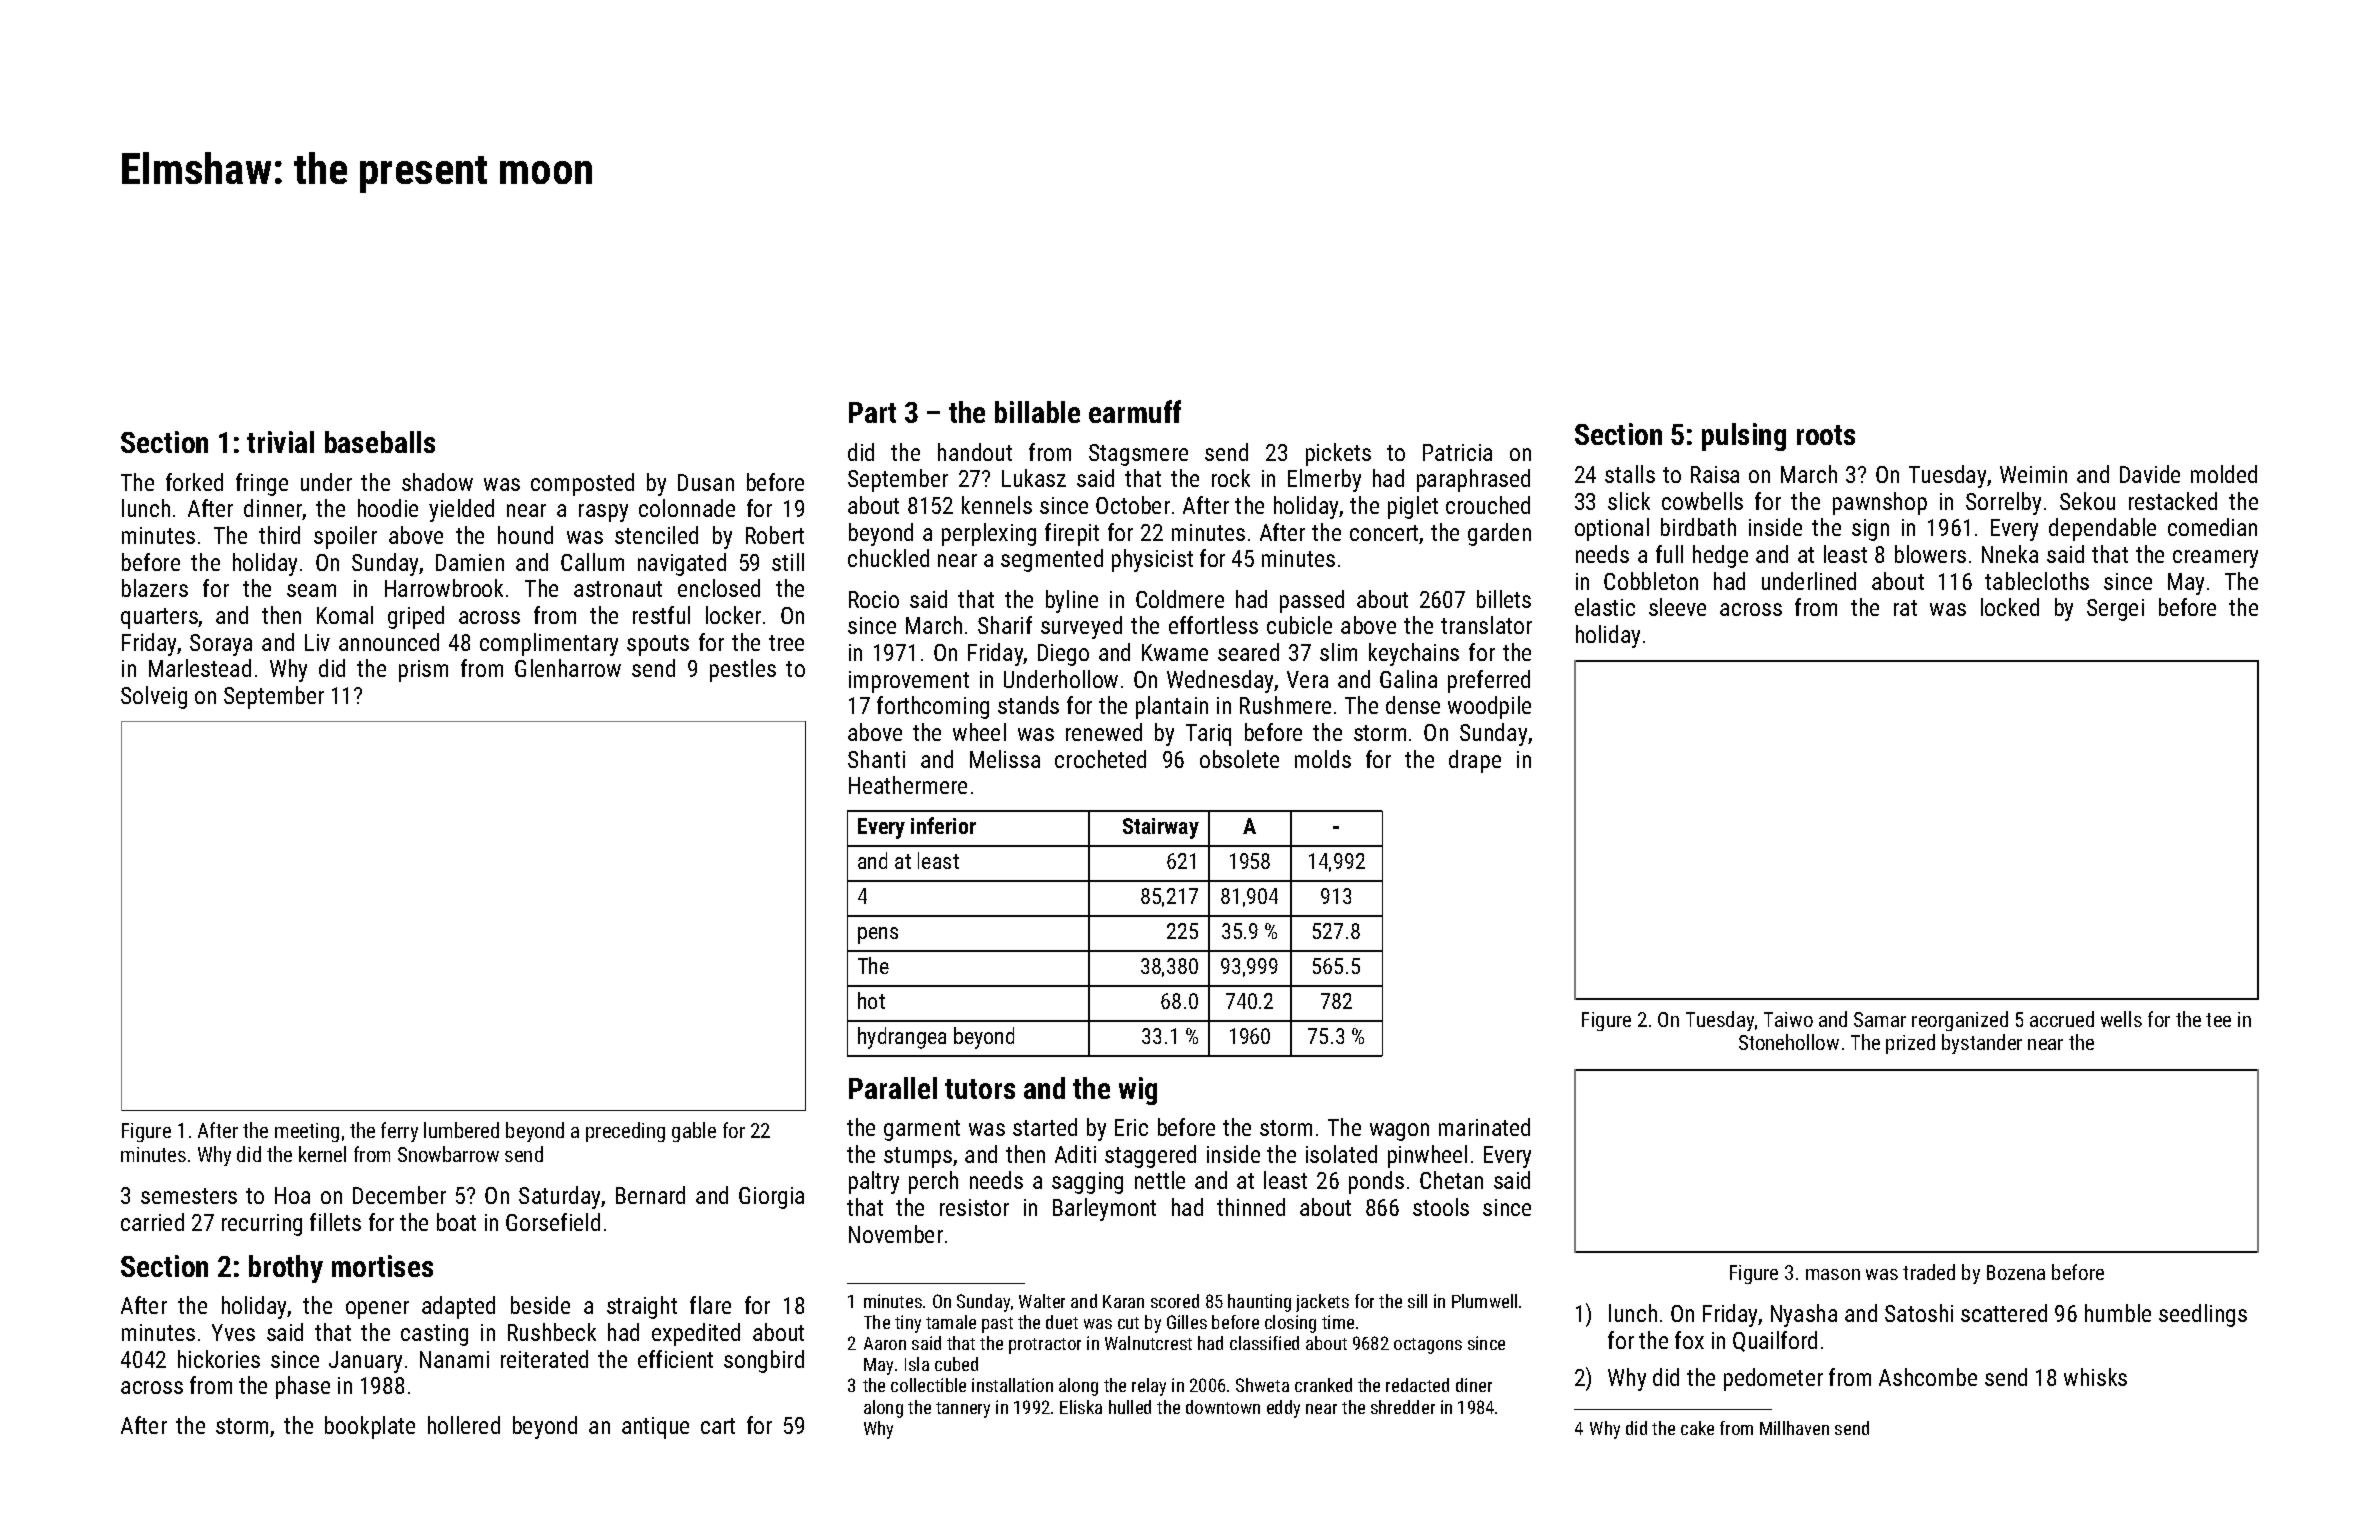 The image size is (2380, 1540). Describe the element at coordinates (2218, 1020) in the screenshot. I see `tee` at that location.
